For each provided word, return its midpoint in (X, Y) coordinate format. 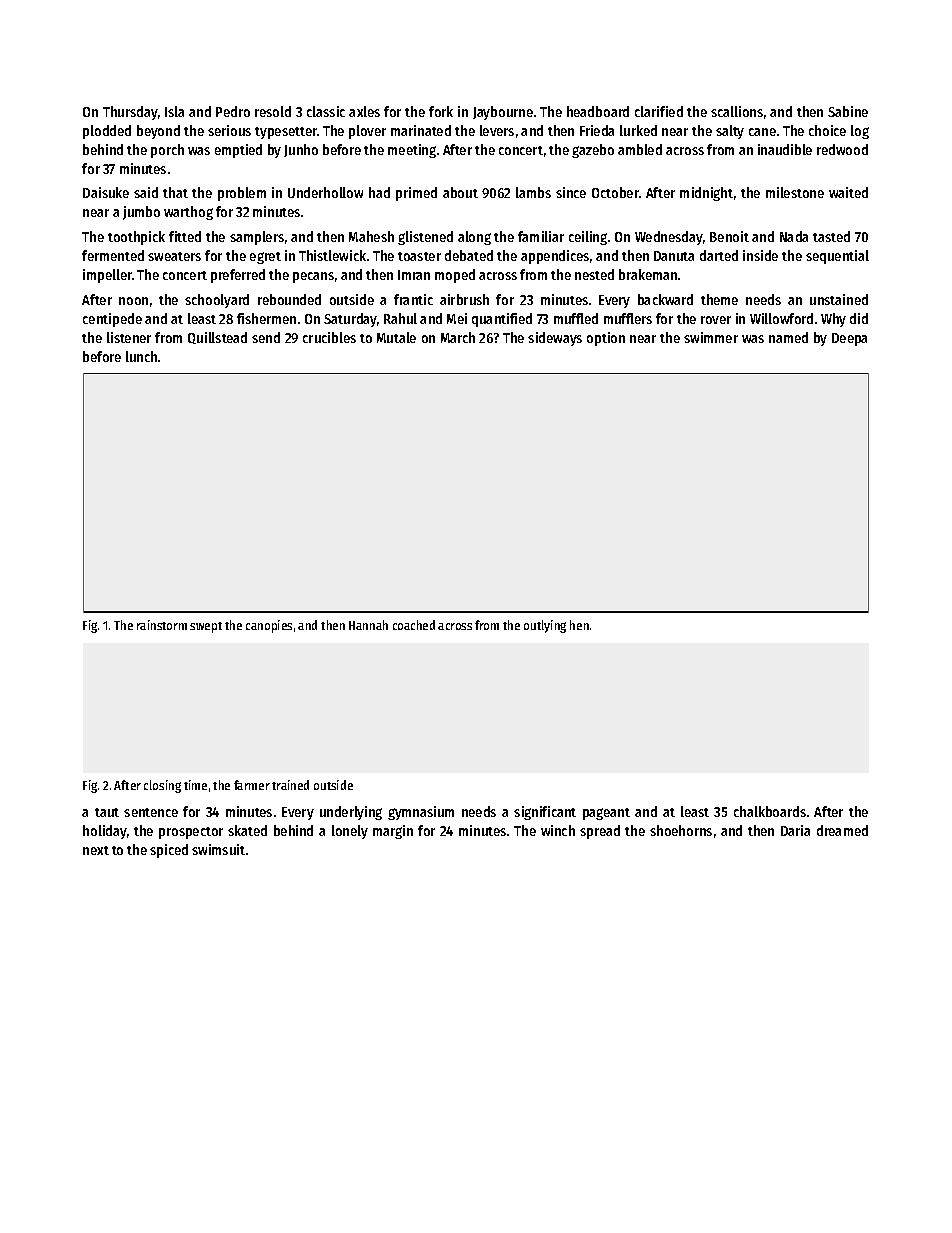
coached (414, 625)
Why (833, 320)
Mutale (396, 337)
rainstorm (162, 625)
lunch (141, 356)
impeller (107, 276)
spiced (169, 851)
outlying (545, 626)
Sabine (848, 111)
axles (364, 111)
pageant (606, 814)
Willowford (781, 318)
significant (545, 813)
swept (206, 627)
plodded (107, 132)
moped (455, 276)
